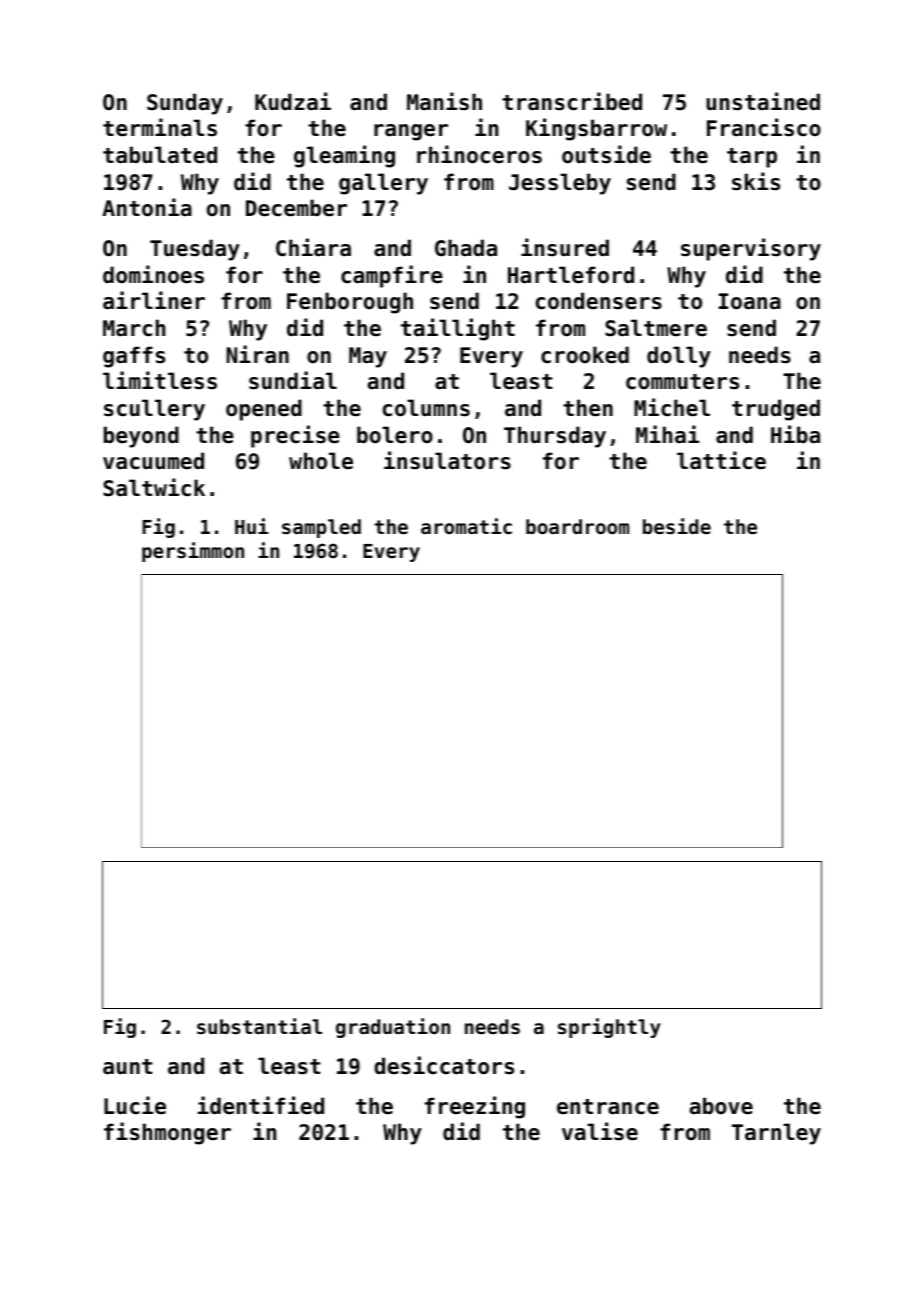 Image resolution: width=924 pixels, height=1311 pixels. I want to click on sprightly, so click(609, 1028).
